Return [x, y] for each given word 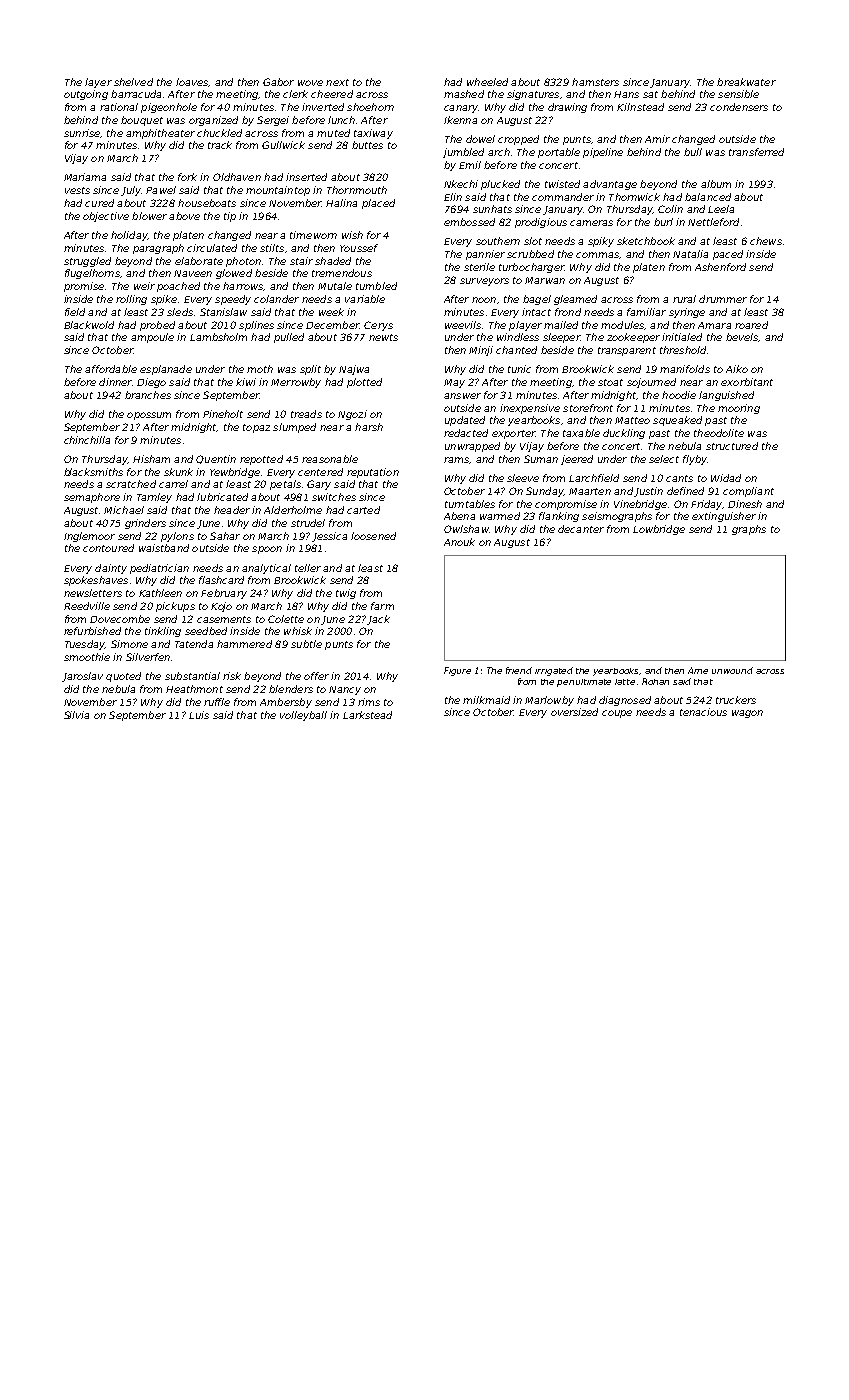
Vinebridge [640, 505]
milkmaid [486, 700]
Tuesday [85, 645]
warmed [500, 516]
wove [310, 83]
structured [732, 446]
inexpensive [530, 409]
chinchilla [87, 440]
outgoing [86, 95]
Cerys [378, 326]
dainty [111, 569]
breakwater [746, 82]
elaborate [199, 261]
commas [597, 255]
